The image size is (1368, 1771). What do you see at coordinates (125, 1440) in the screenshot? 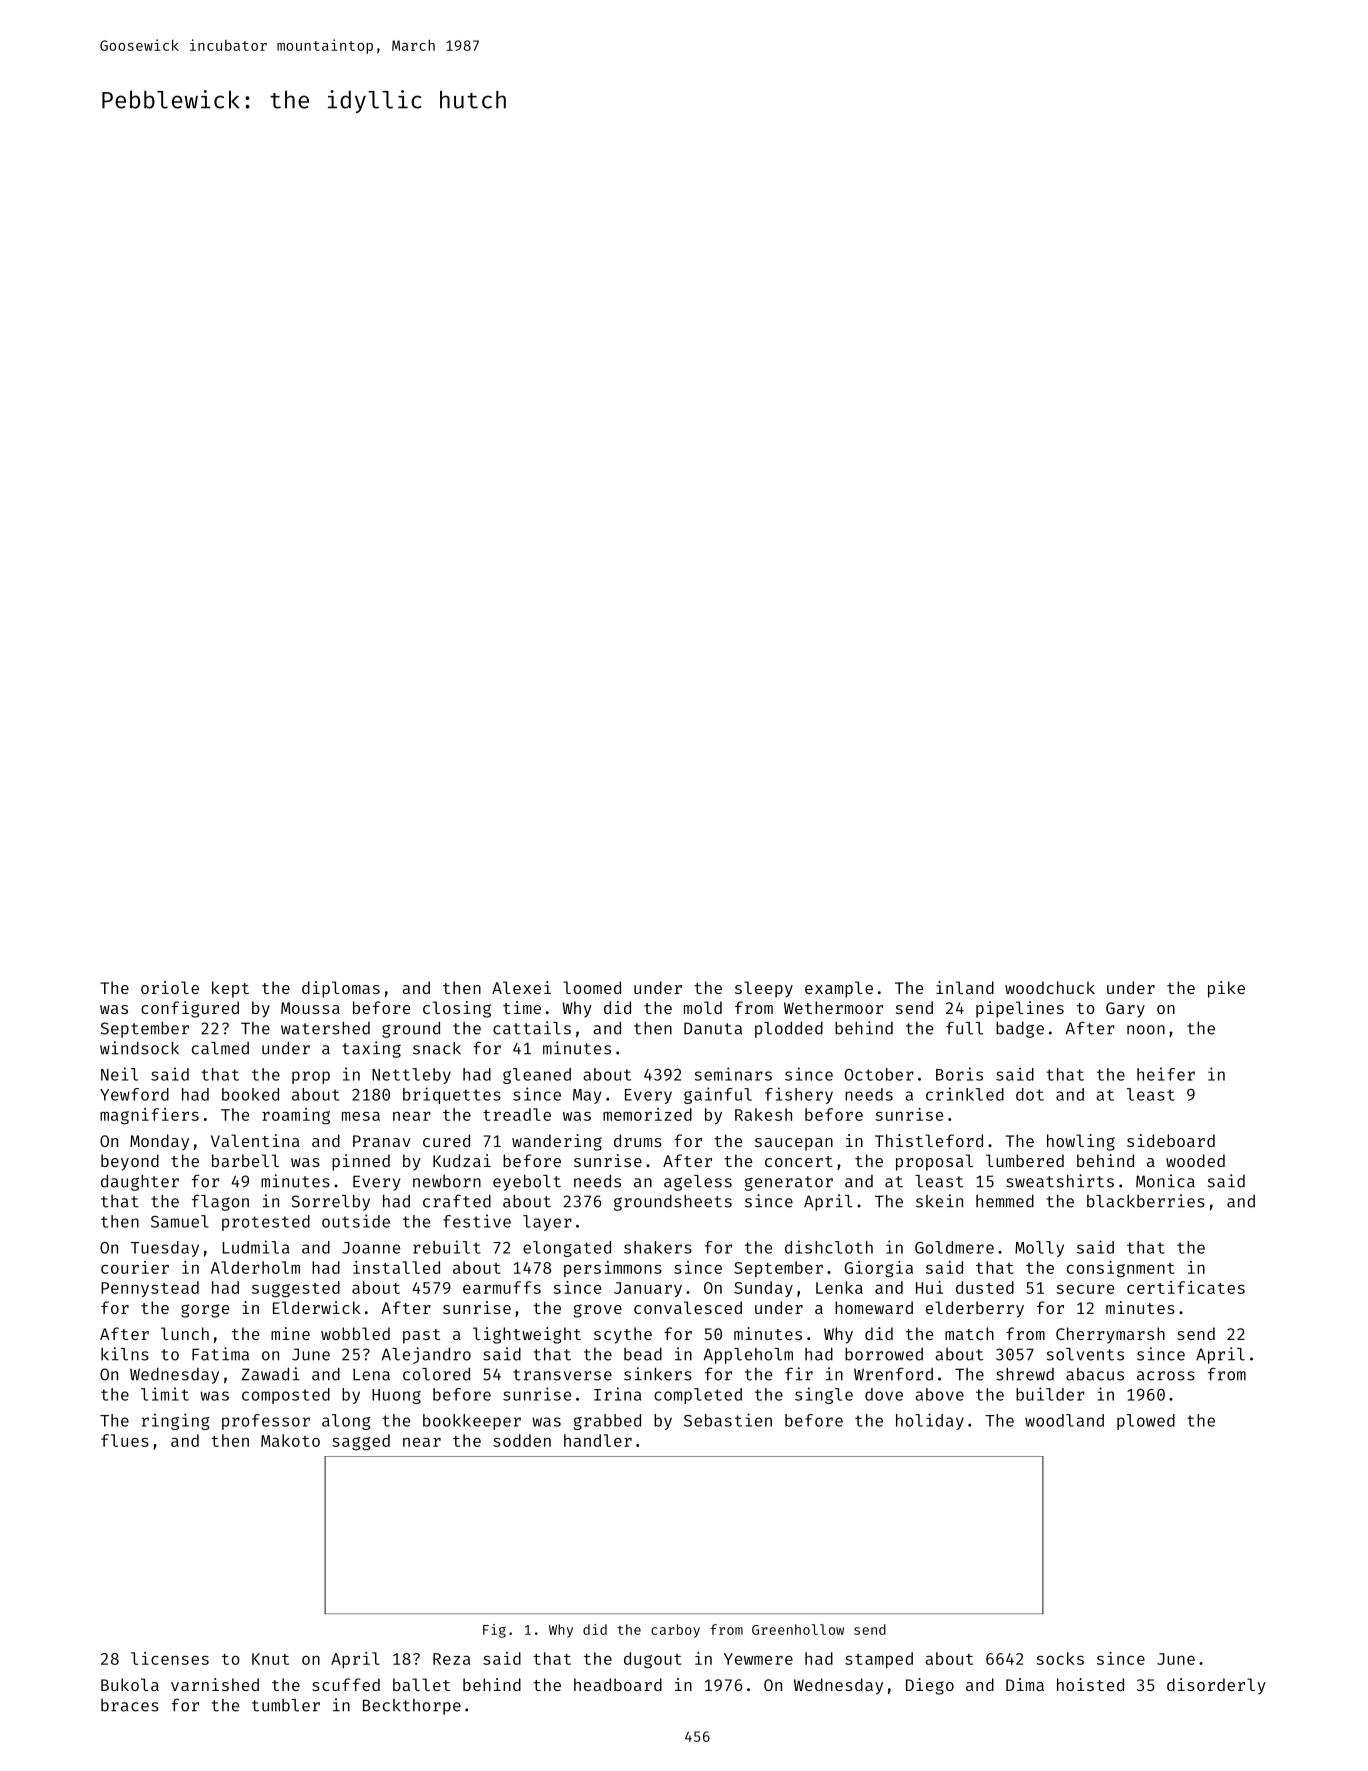
I see `flues` at bounding box center [125, 1440].
